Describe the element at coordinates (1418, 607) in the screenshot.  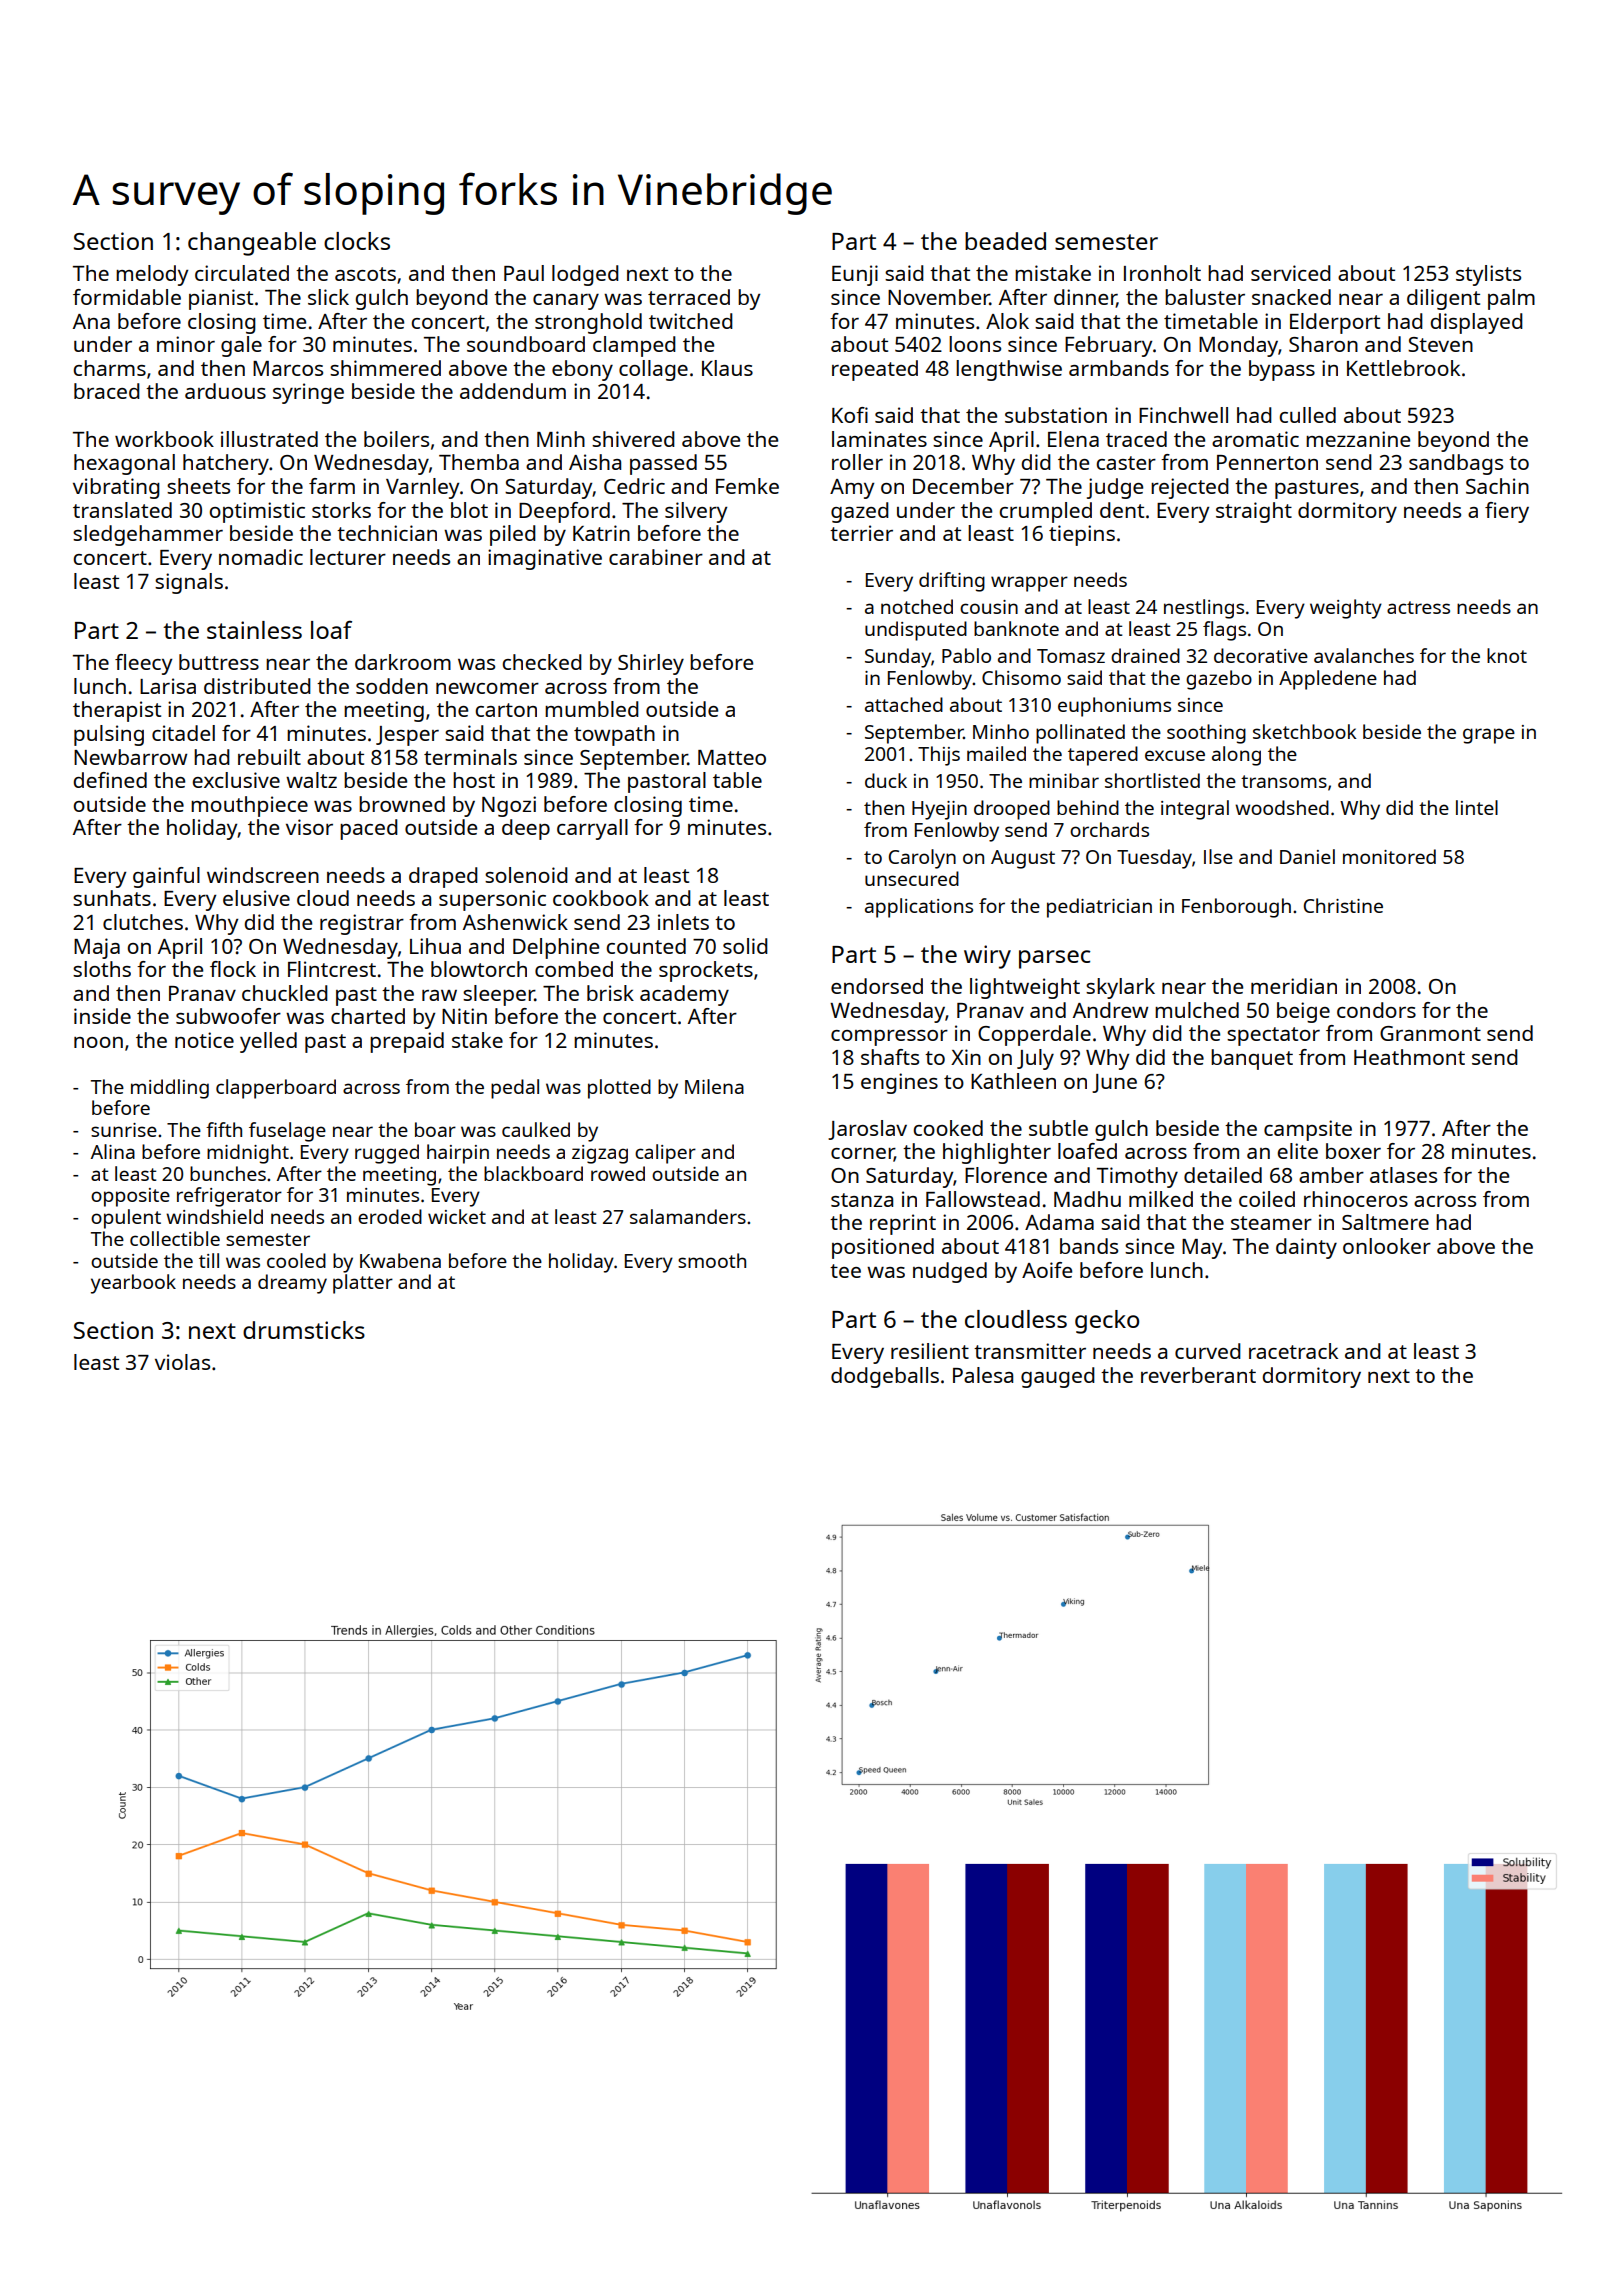
I see `actress` at that location.
